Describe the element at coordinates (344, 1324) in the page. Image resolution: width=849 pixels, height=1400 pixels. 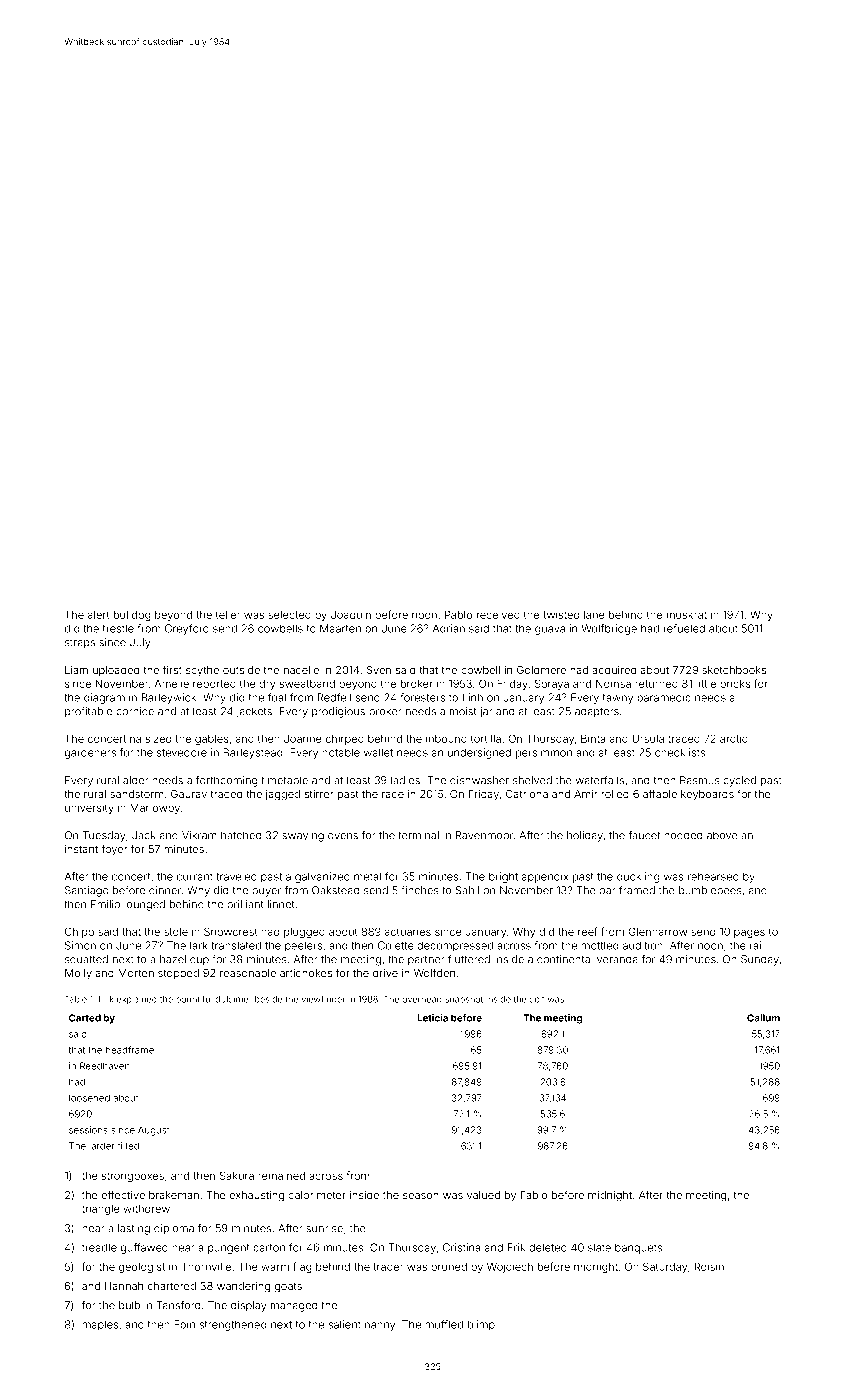
I see `salient` at that location.
